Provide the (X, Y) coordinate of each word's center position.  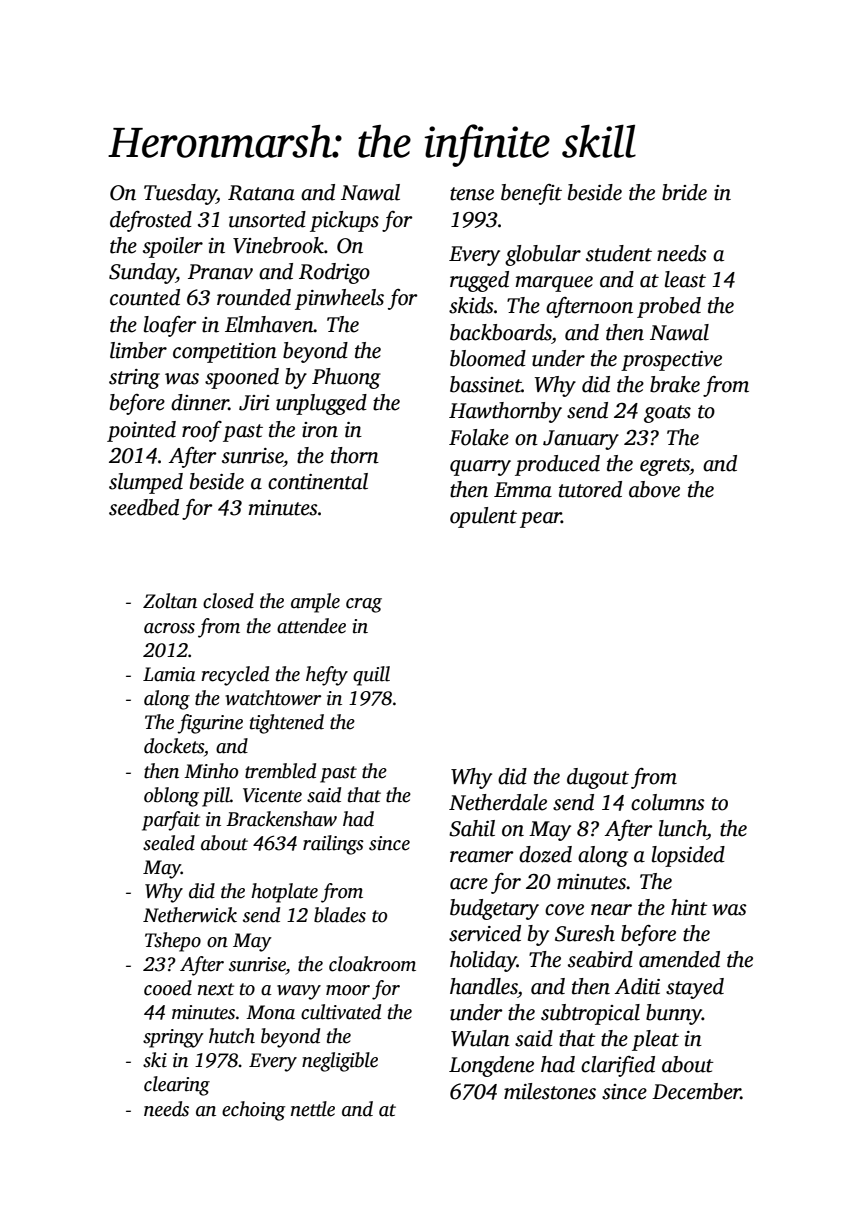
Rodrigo (334, 273)
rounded (254, 297)
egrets (665, 467)
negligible (340, 1062)
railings (333, 845)
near (611, 910)
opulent (483, 517)
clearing (177, 1086)
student (619, 253)
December (696, 1091)
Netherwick (190, 915)
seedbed (144, 507)
